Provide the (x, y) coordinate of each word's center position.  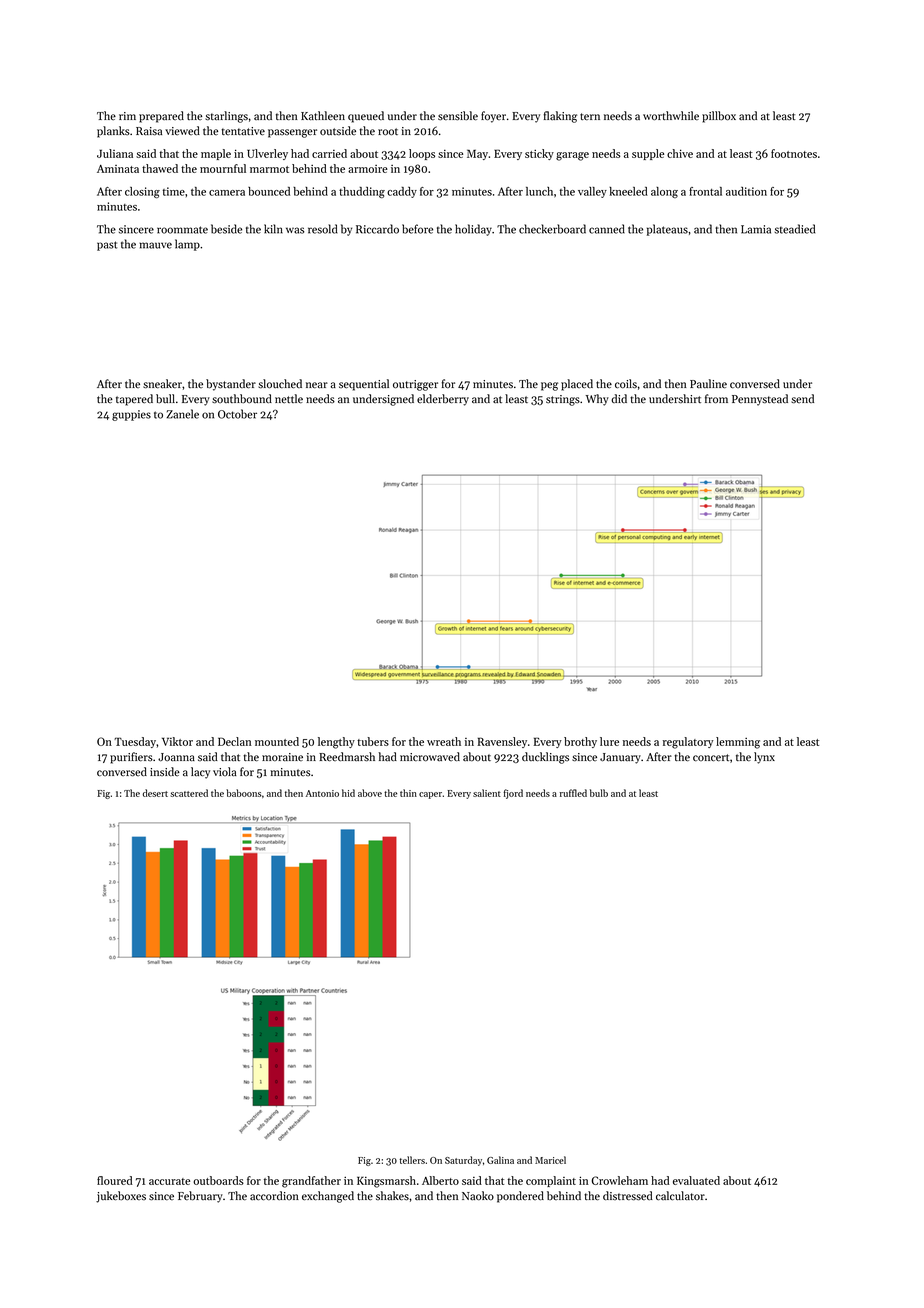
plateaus (667, 230)
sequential (364, 385)
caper (430, 795)
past (107, 246)
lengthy (336, 743)
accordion (274, 1196)
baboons (244, 793)
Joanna (176, 757)
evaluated (696, 1180)
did (619, 398)
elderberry (443, 400)
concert (711, 758)
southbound (242, 399)
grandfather (311, 1182)
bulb (599, 793)
